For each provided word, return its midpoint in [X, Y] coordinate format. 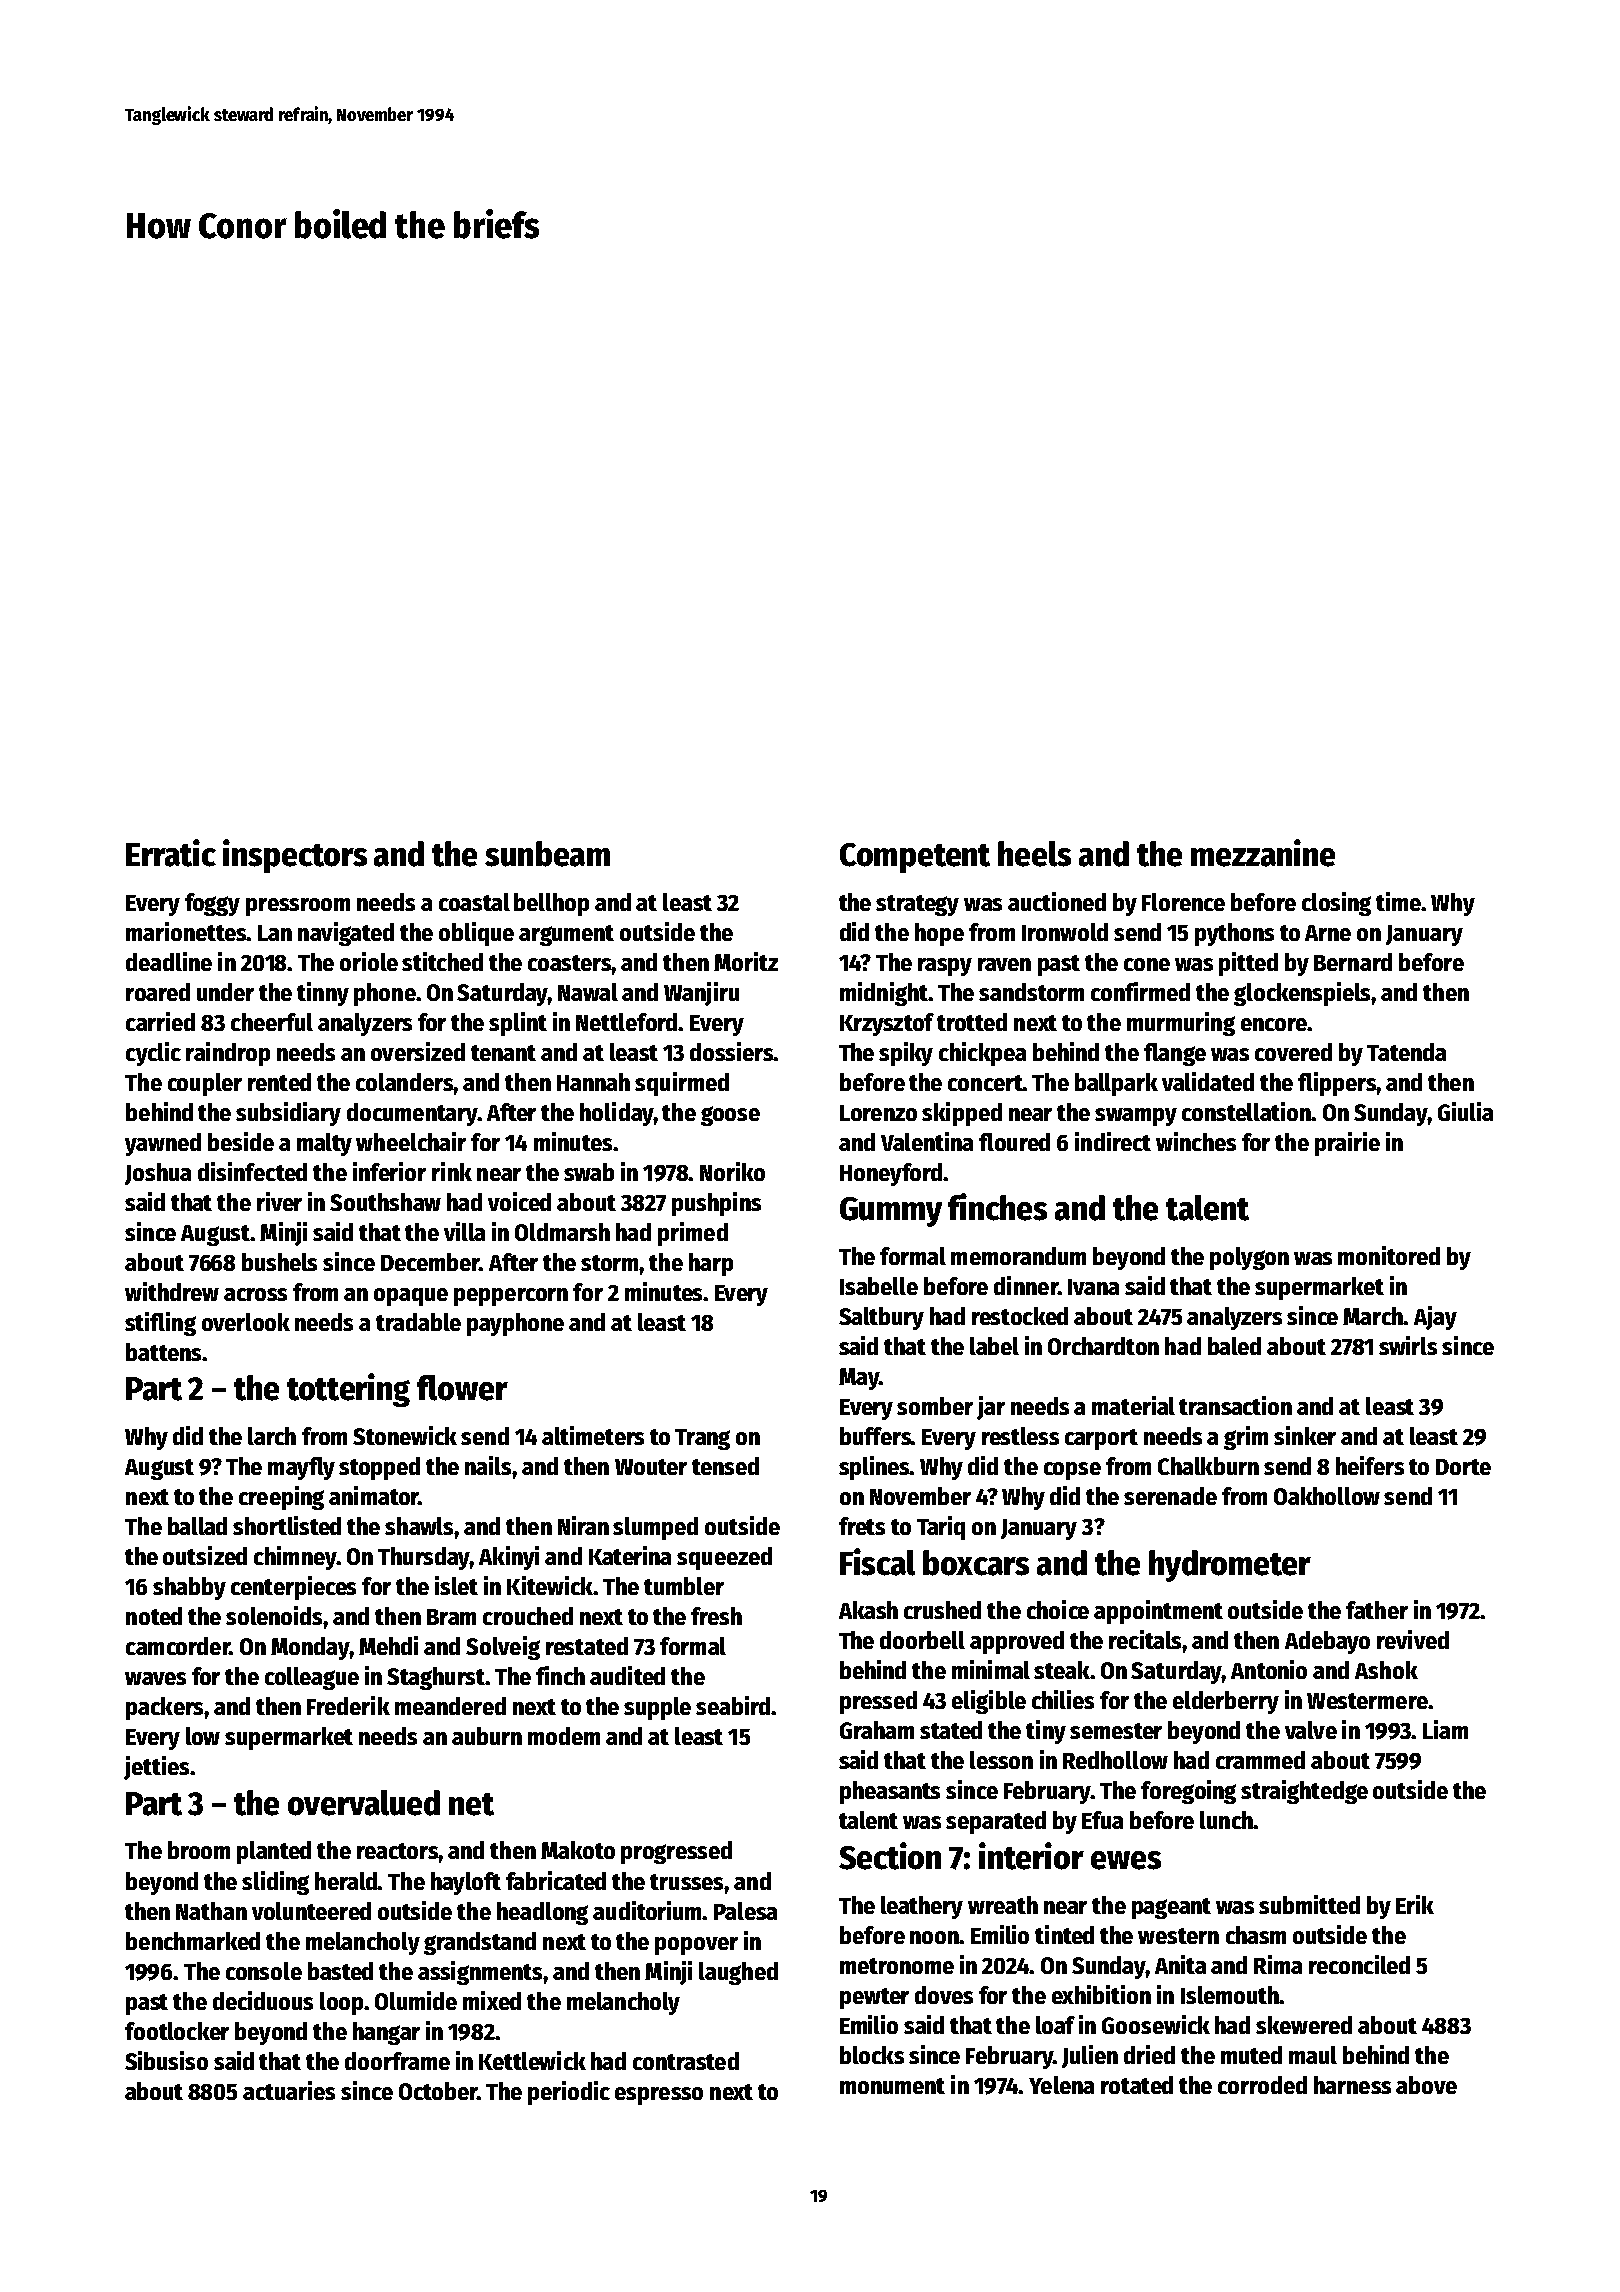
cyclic [153, 1054]
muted [1251, 2055]
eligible [989, 1702]
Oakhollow [1327, 1496]
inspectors [295, 856]
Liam [1445, 1729]
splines [874, 1468]
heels [1034, 854]
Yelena [1061, 2085]
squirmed [682, 1084]
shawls [419, 1526]
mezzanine [1263, 853]
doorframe [397, 2061]
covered [1293, 1052]
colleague [312, 1678]
